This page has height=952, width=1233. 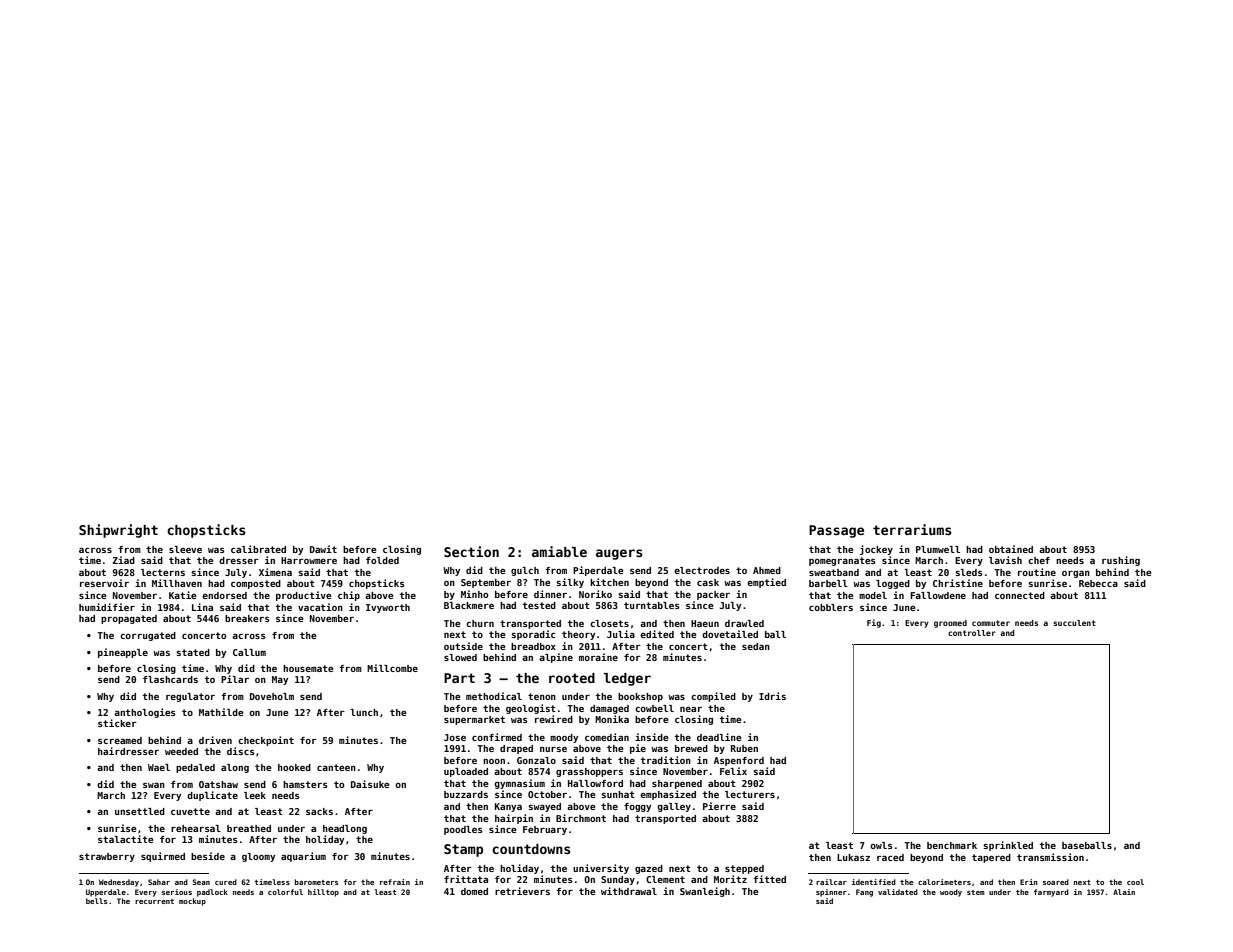 I want to click on Lina, so click(x=202, y=607).
